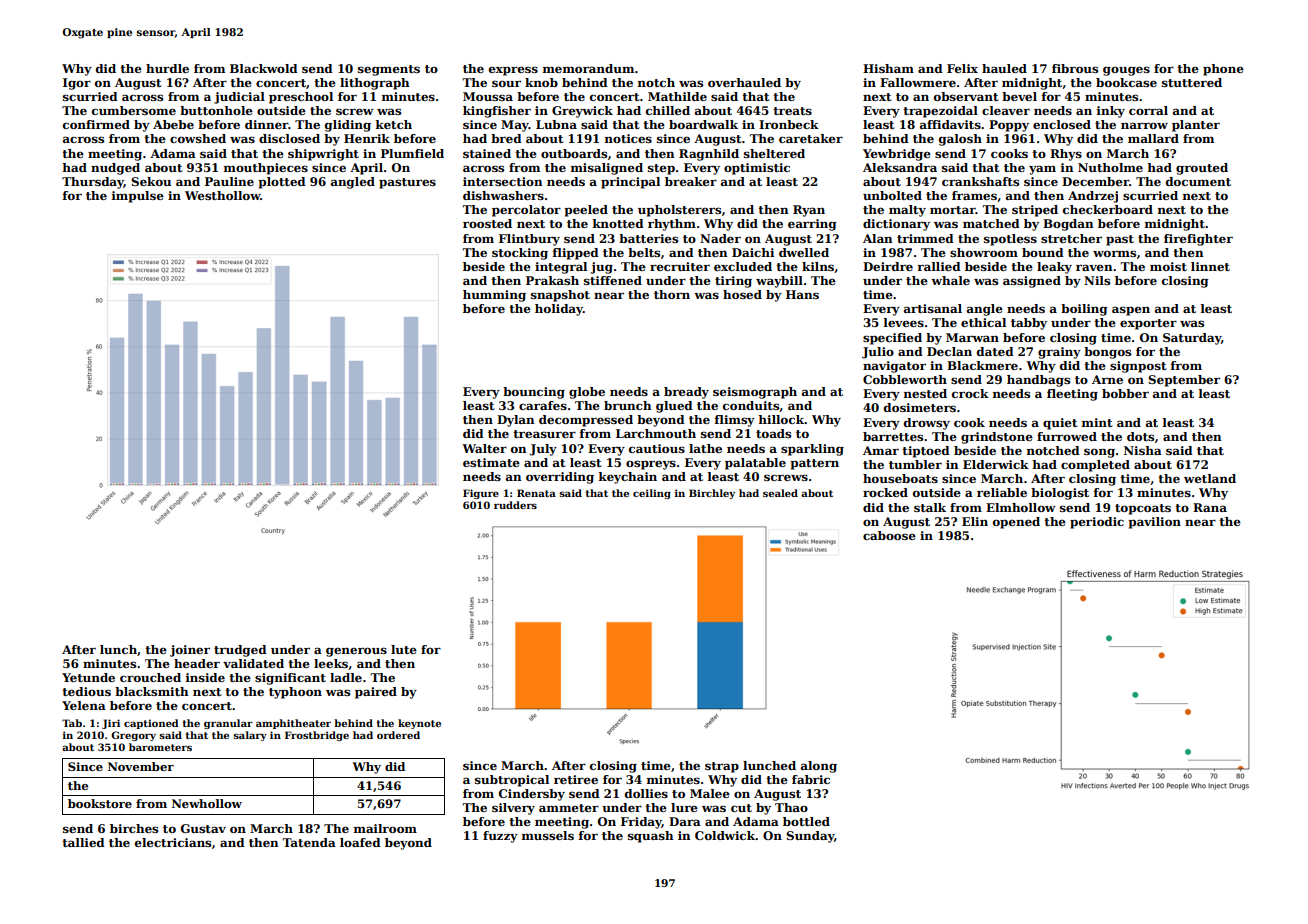 This screenshot has height=924, width=1308. What do you see at coordinates (644, 252) in the screenshot?
I see `belts` at bounding box center [644, 252].
